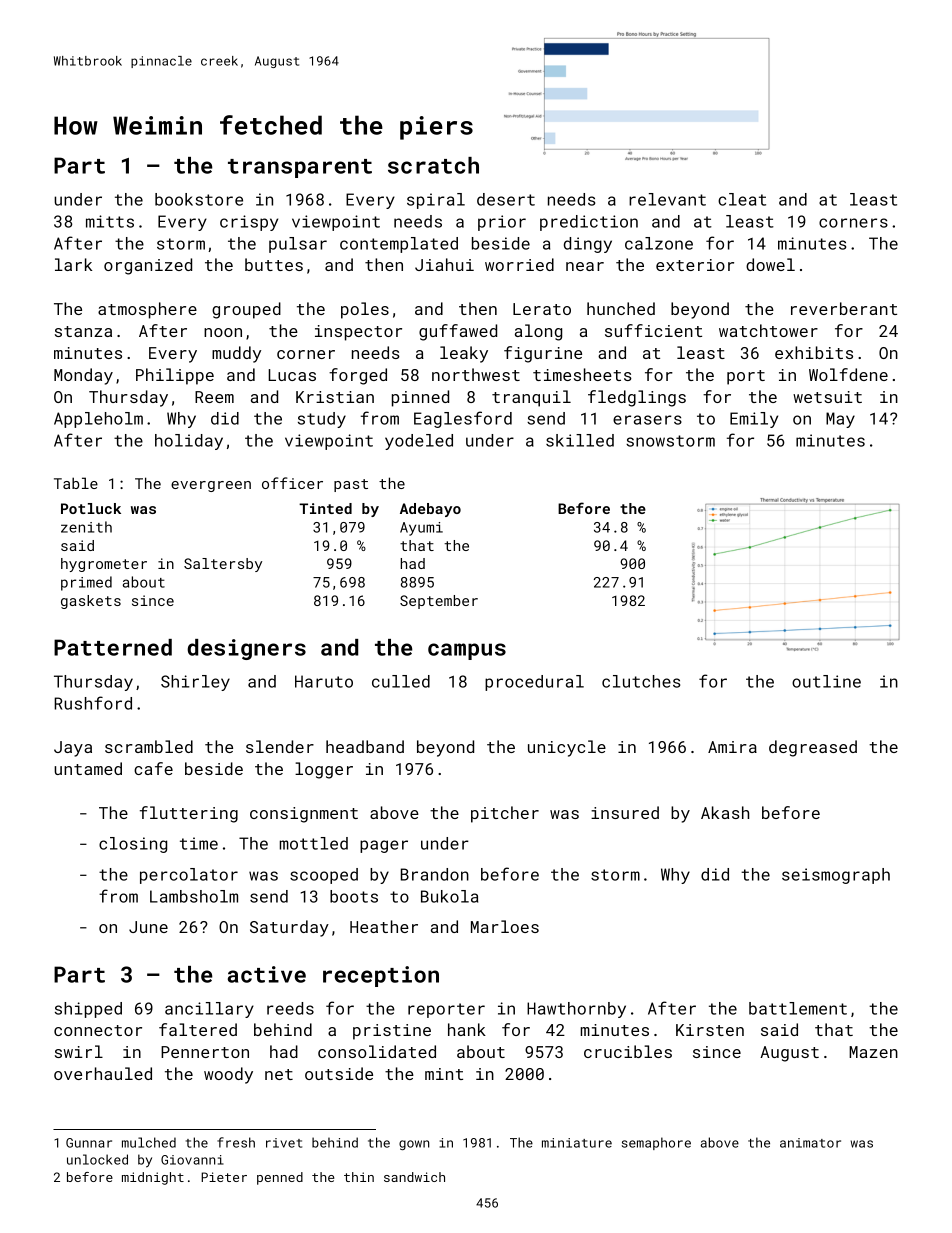 This screenshot has width=952, height=1233. I want to click on Ayumi, so click(421, 529).
